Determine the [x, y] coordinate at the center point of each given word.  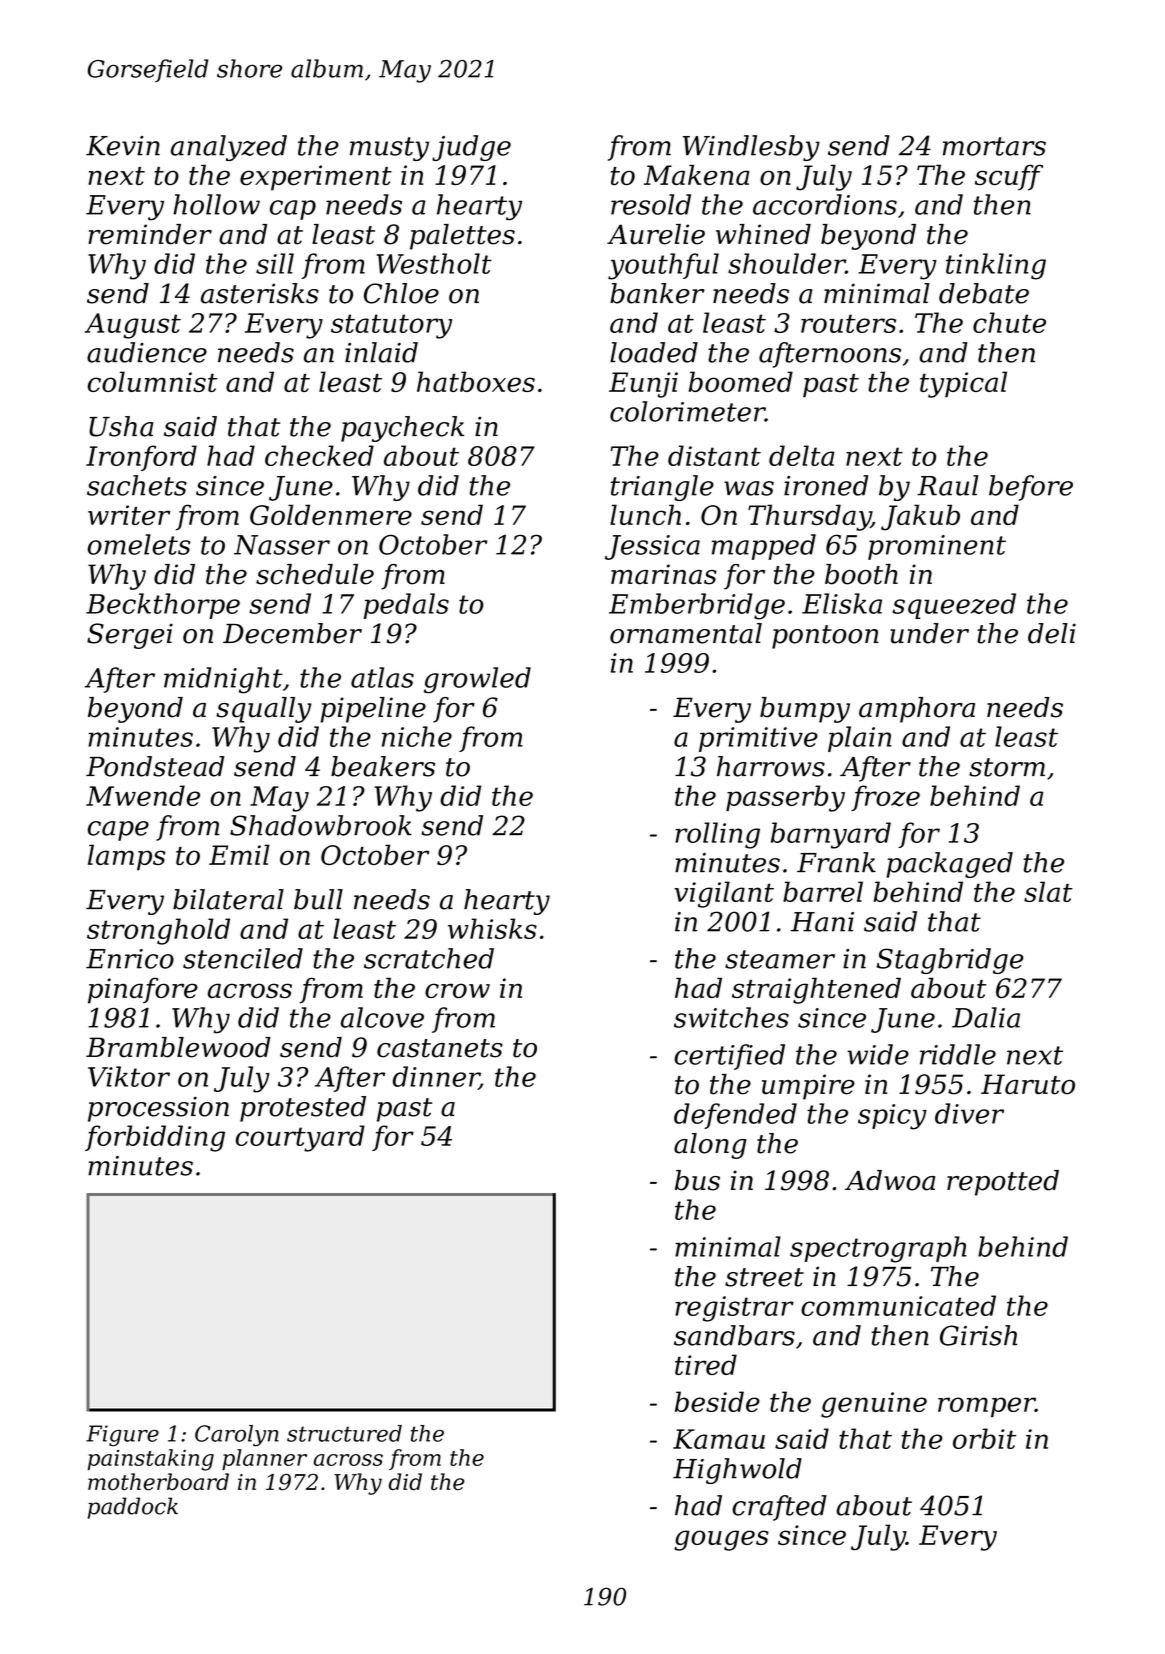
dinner [436, 1077]
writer [129, 515]
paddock [133, 1508]
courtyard [300, 1138]
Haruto [1028, 1084]
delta [802, 455]
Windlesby [751, 148]
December [292, 633]
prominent [937, 547]
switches [731, 1017]
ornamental [686, 633]
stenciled [243, 958]
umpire [808, 1087]
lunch [645, 514]
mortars [994, 146]
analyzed [229, 148]
